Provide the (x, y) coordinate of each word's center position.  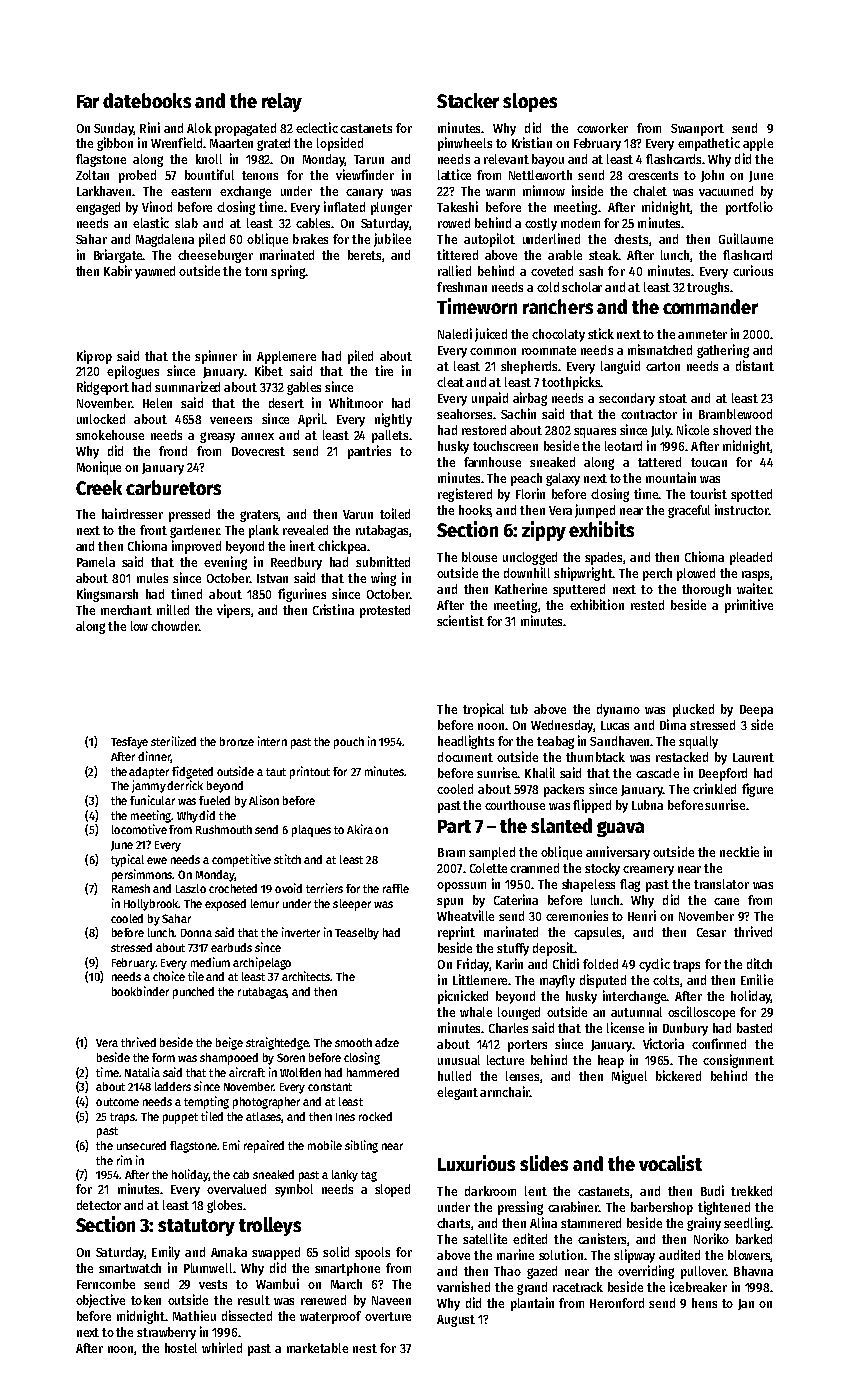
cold (548, 287)
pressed (189, 515)
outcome (117, 1102)
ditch (759, 963)
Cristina (333, 609)
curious (753, 270)
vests (213, 1284)
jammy (149, 786)
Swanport (697, 130)
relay (282, 102)
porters (527, 1046)
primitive (749, 606)
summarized (187, 386)
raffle (396, 888)
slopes (530, 102)
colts (666, 980)
